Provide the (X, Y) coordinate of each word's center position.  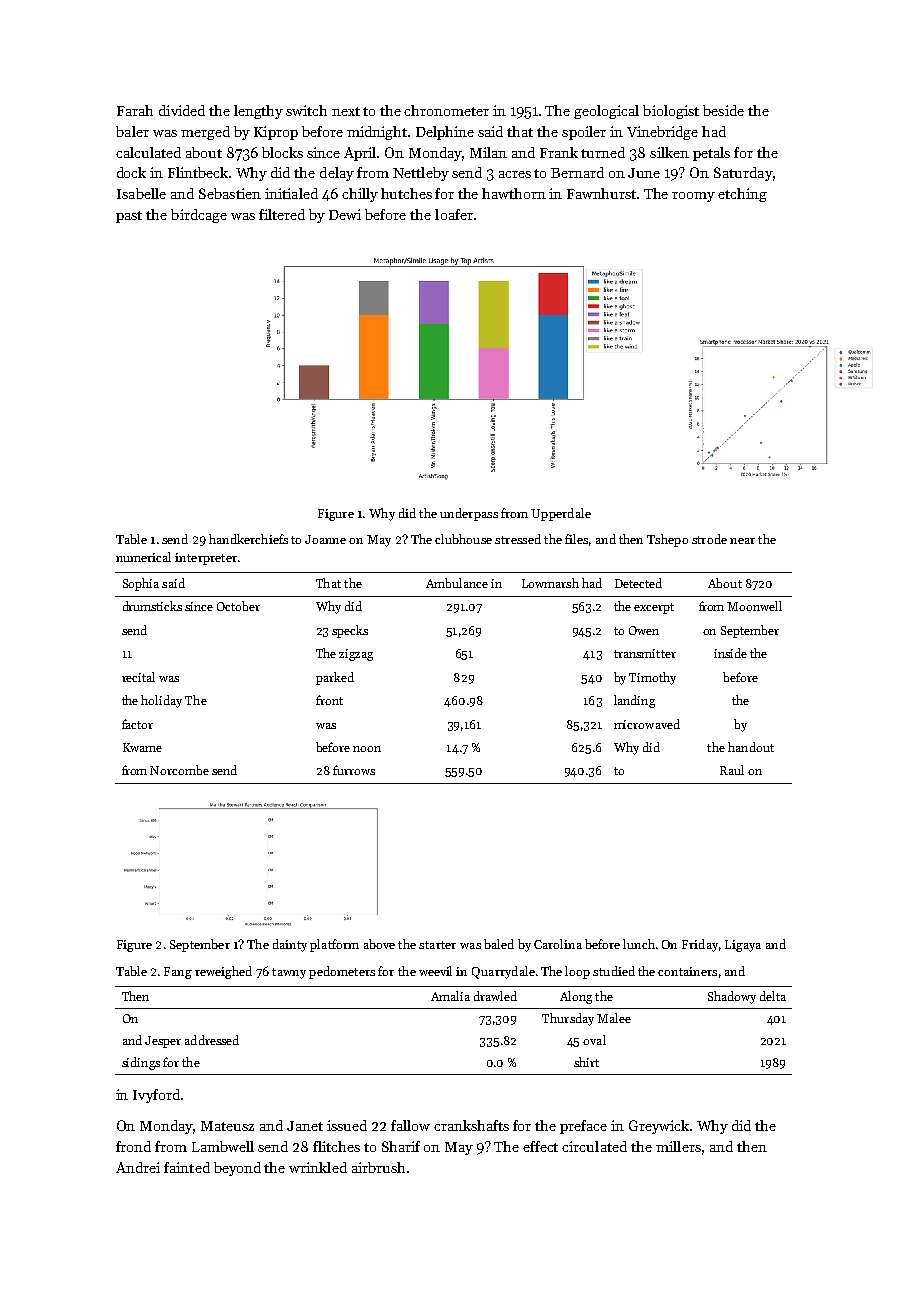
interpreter (206, 559)
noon (367, 749)
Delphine (445, 133)
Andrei (138, 1167)
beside (723, 110)
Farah (135, 110)
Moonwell (754, 606)
